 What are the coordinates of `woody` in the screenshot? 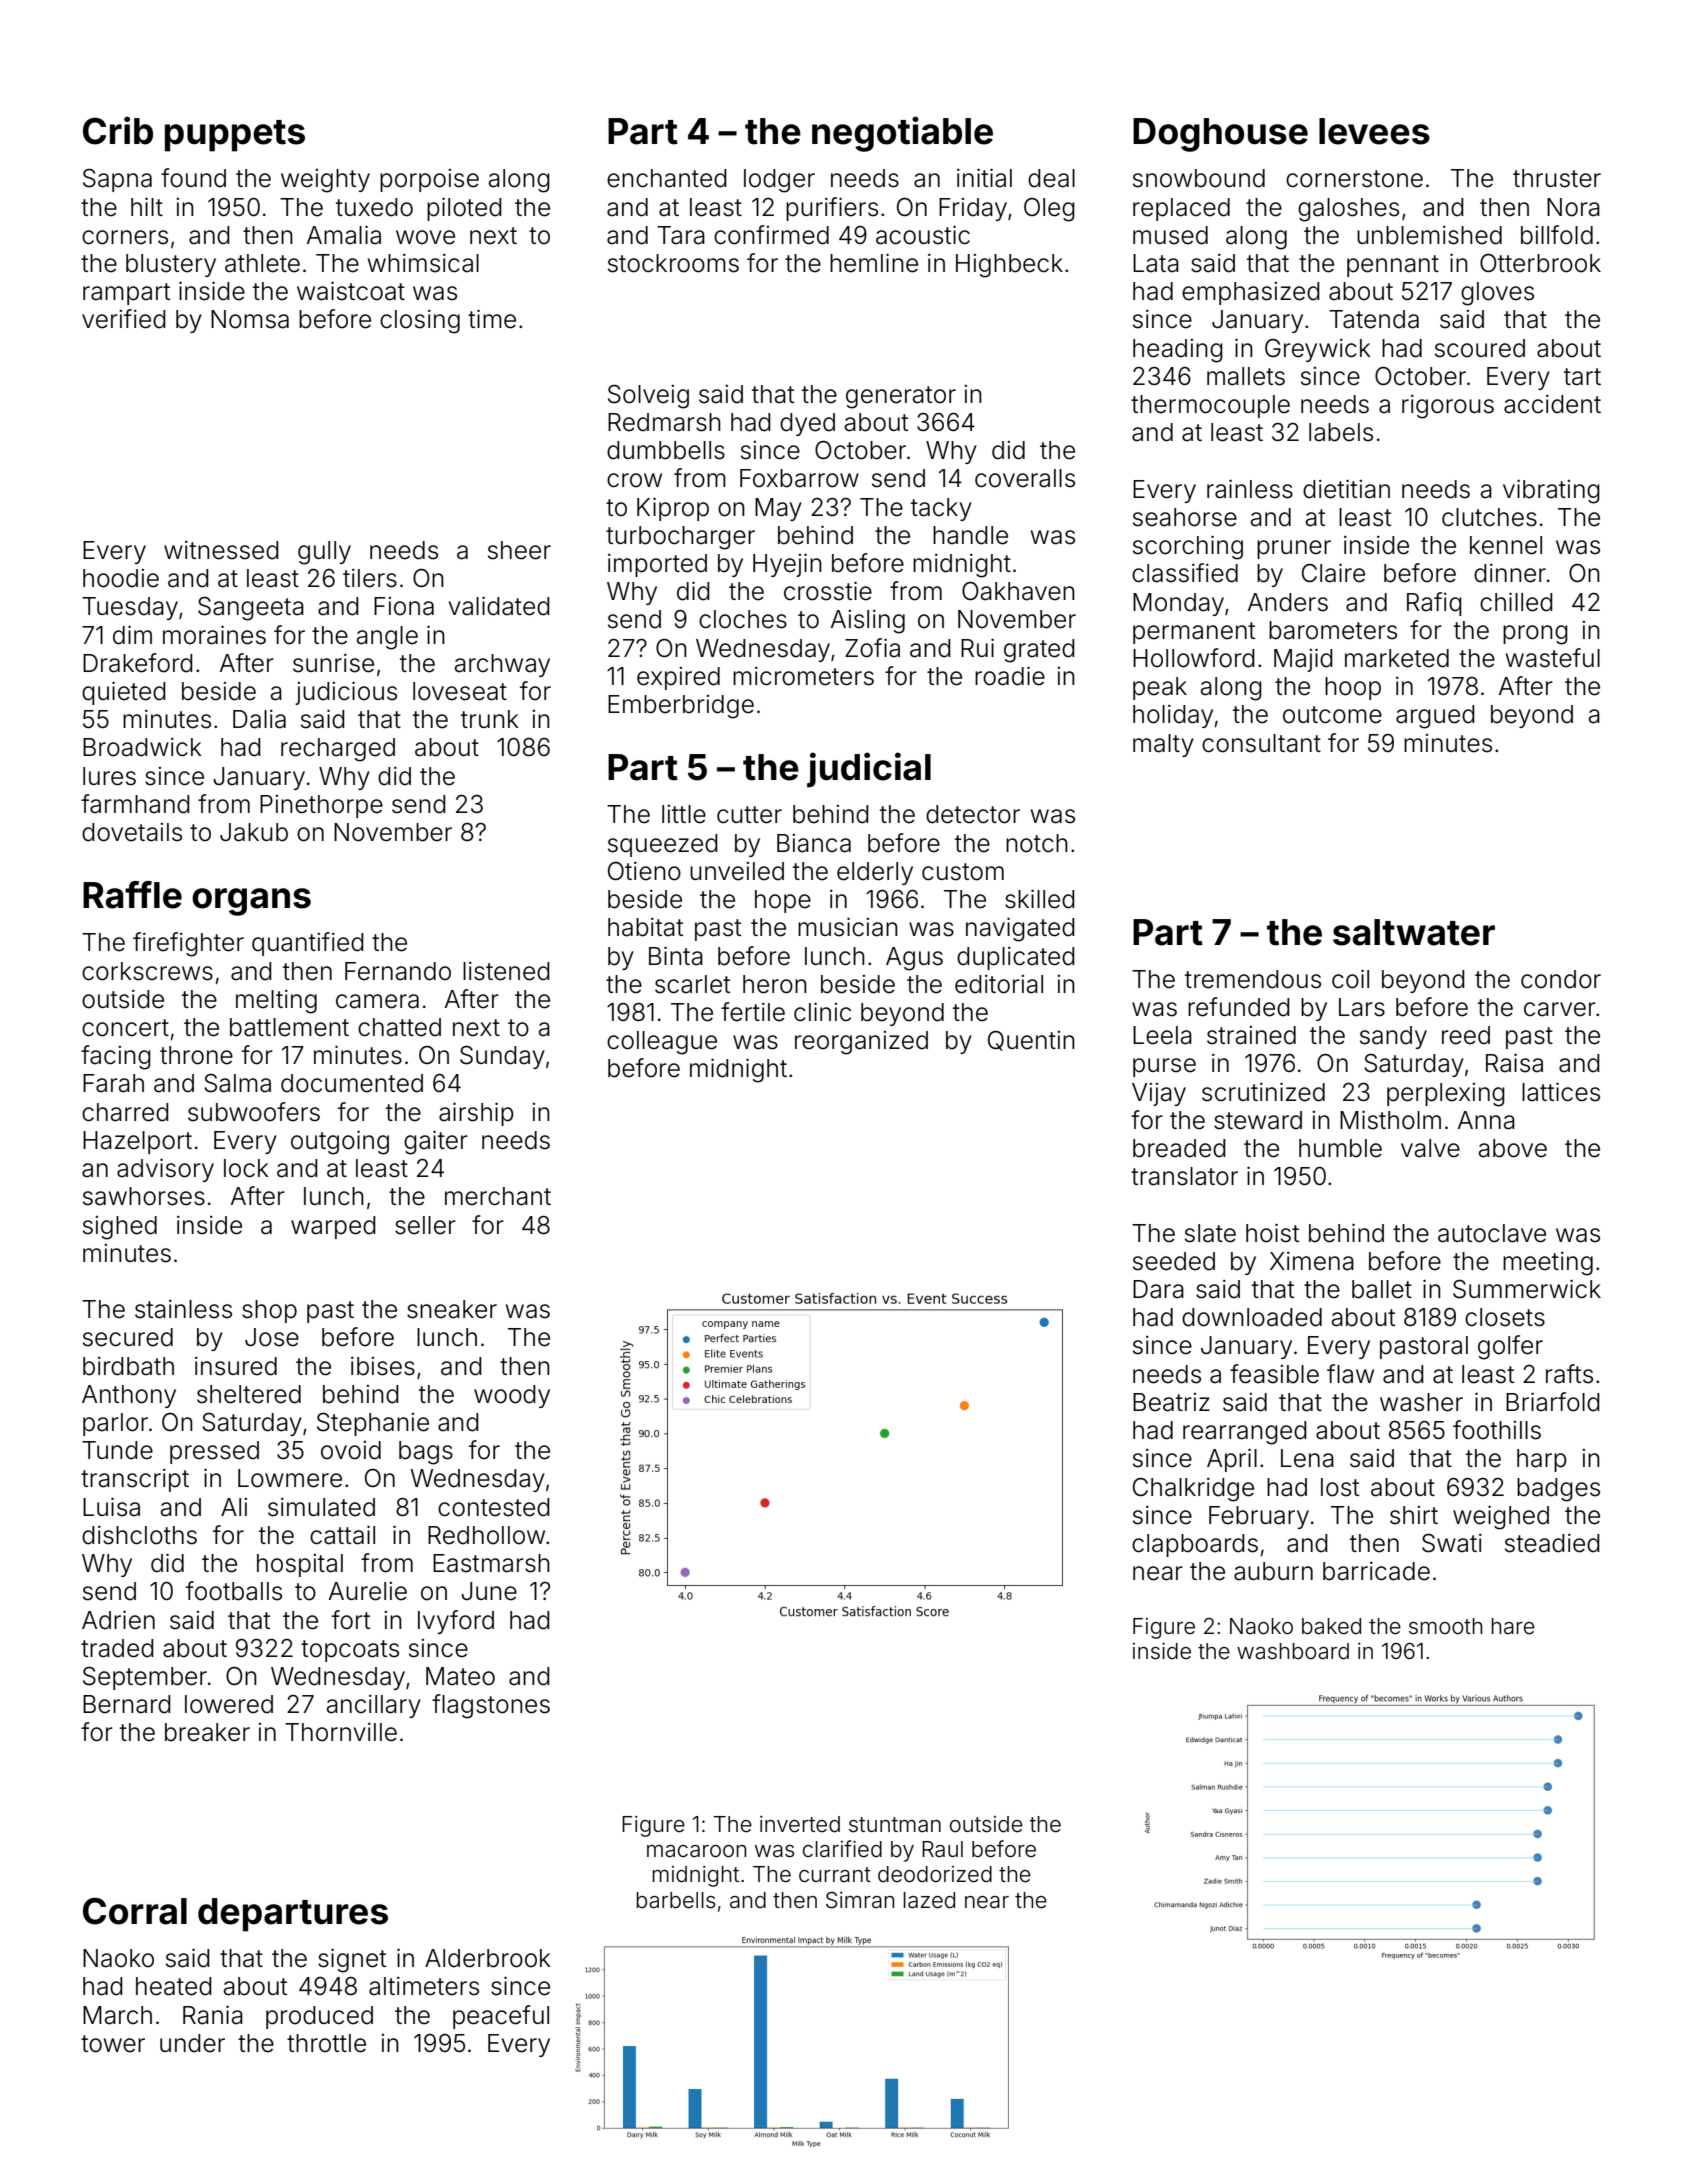 It's located at (512, 1396).
